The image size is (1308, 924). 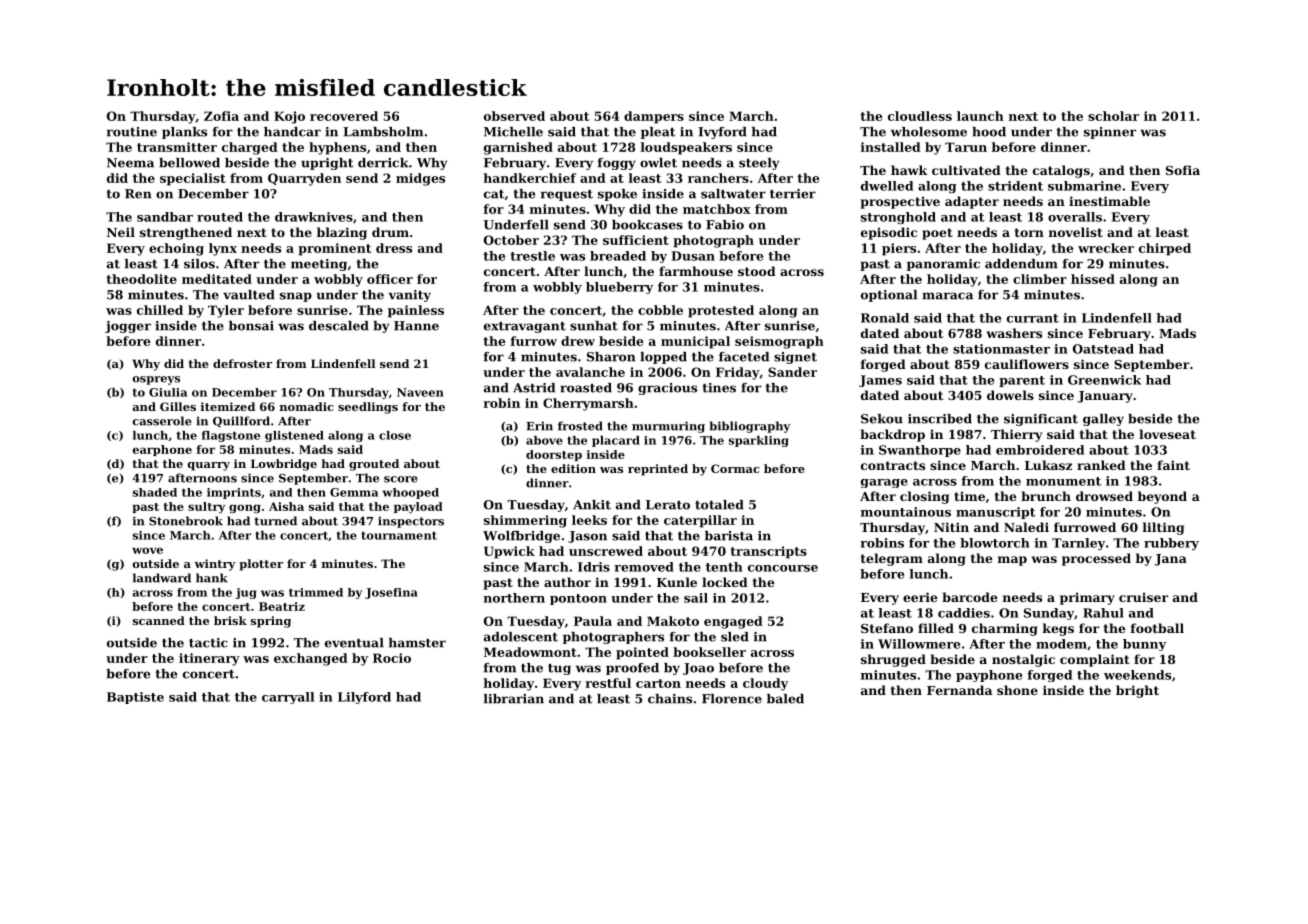 What do you see at coordinates (936, 628) in the screenshot?
I see `filled` at bounding box center [936, 628].
